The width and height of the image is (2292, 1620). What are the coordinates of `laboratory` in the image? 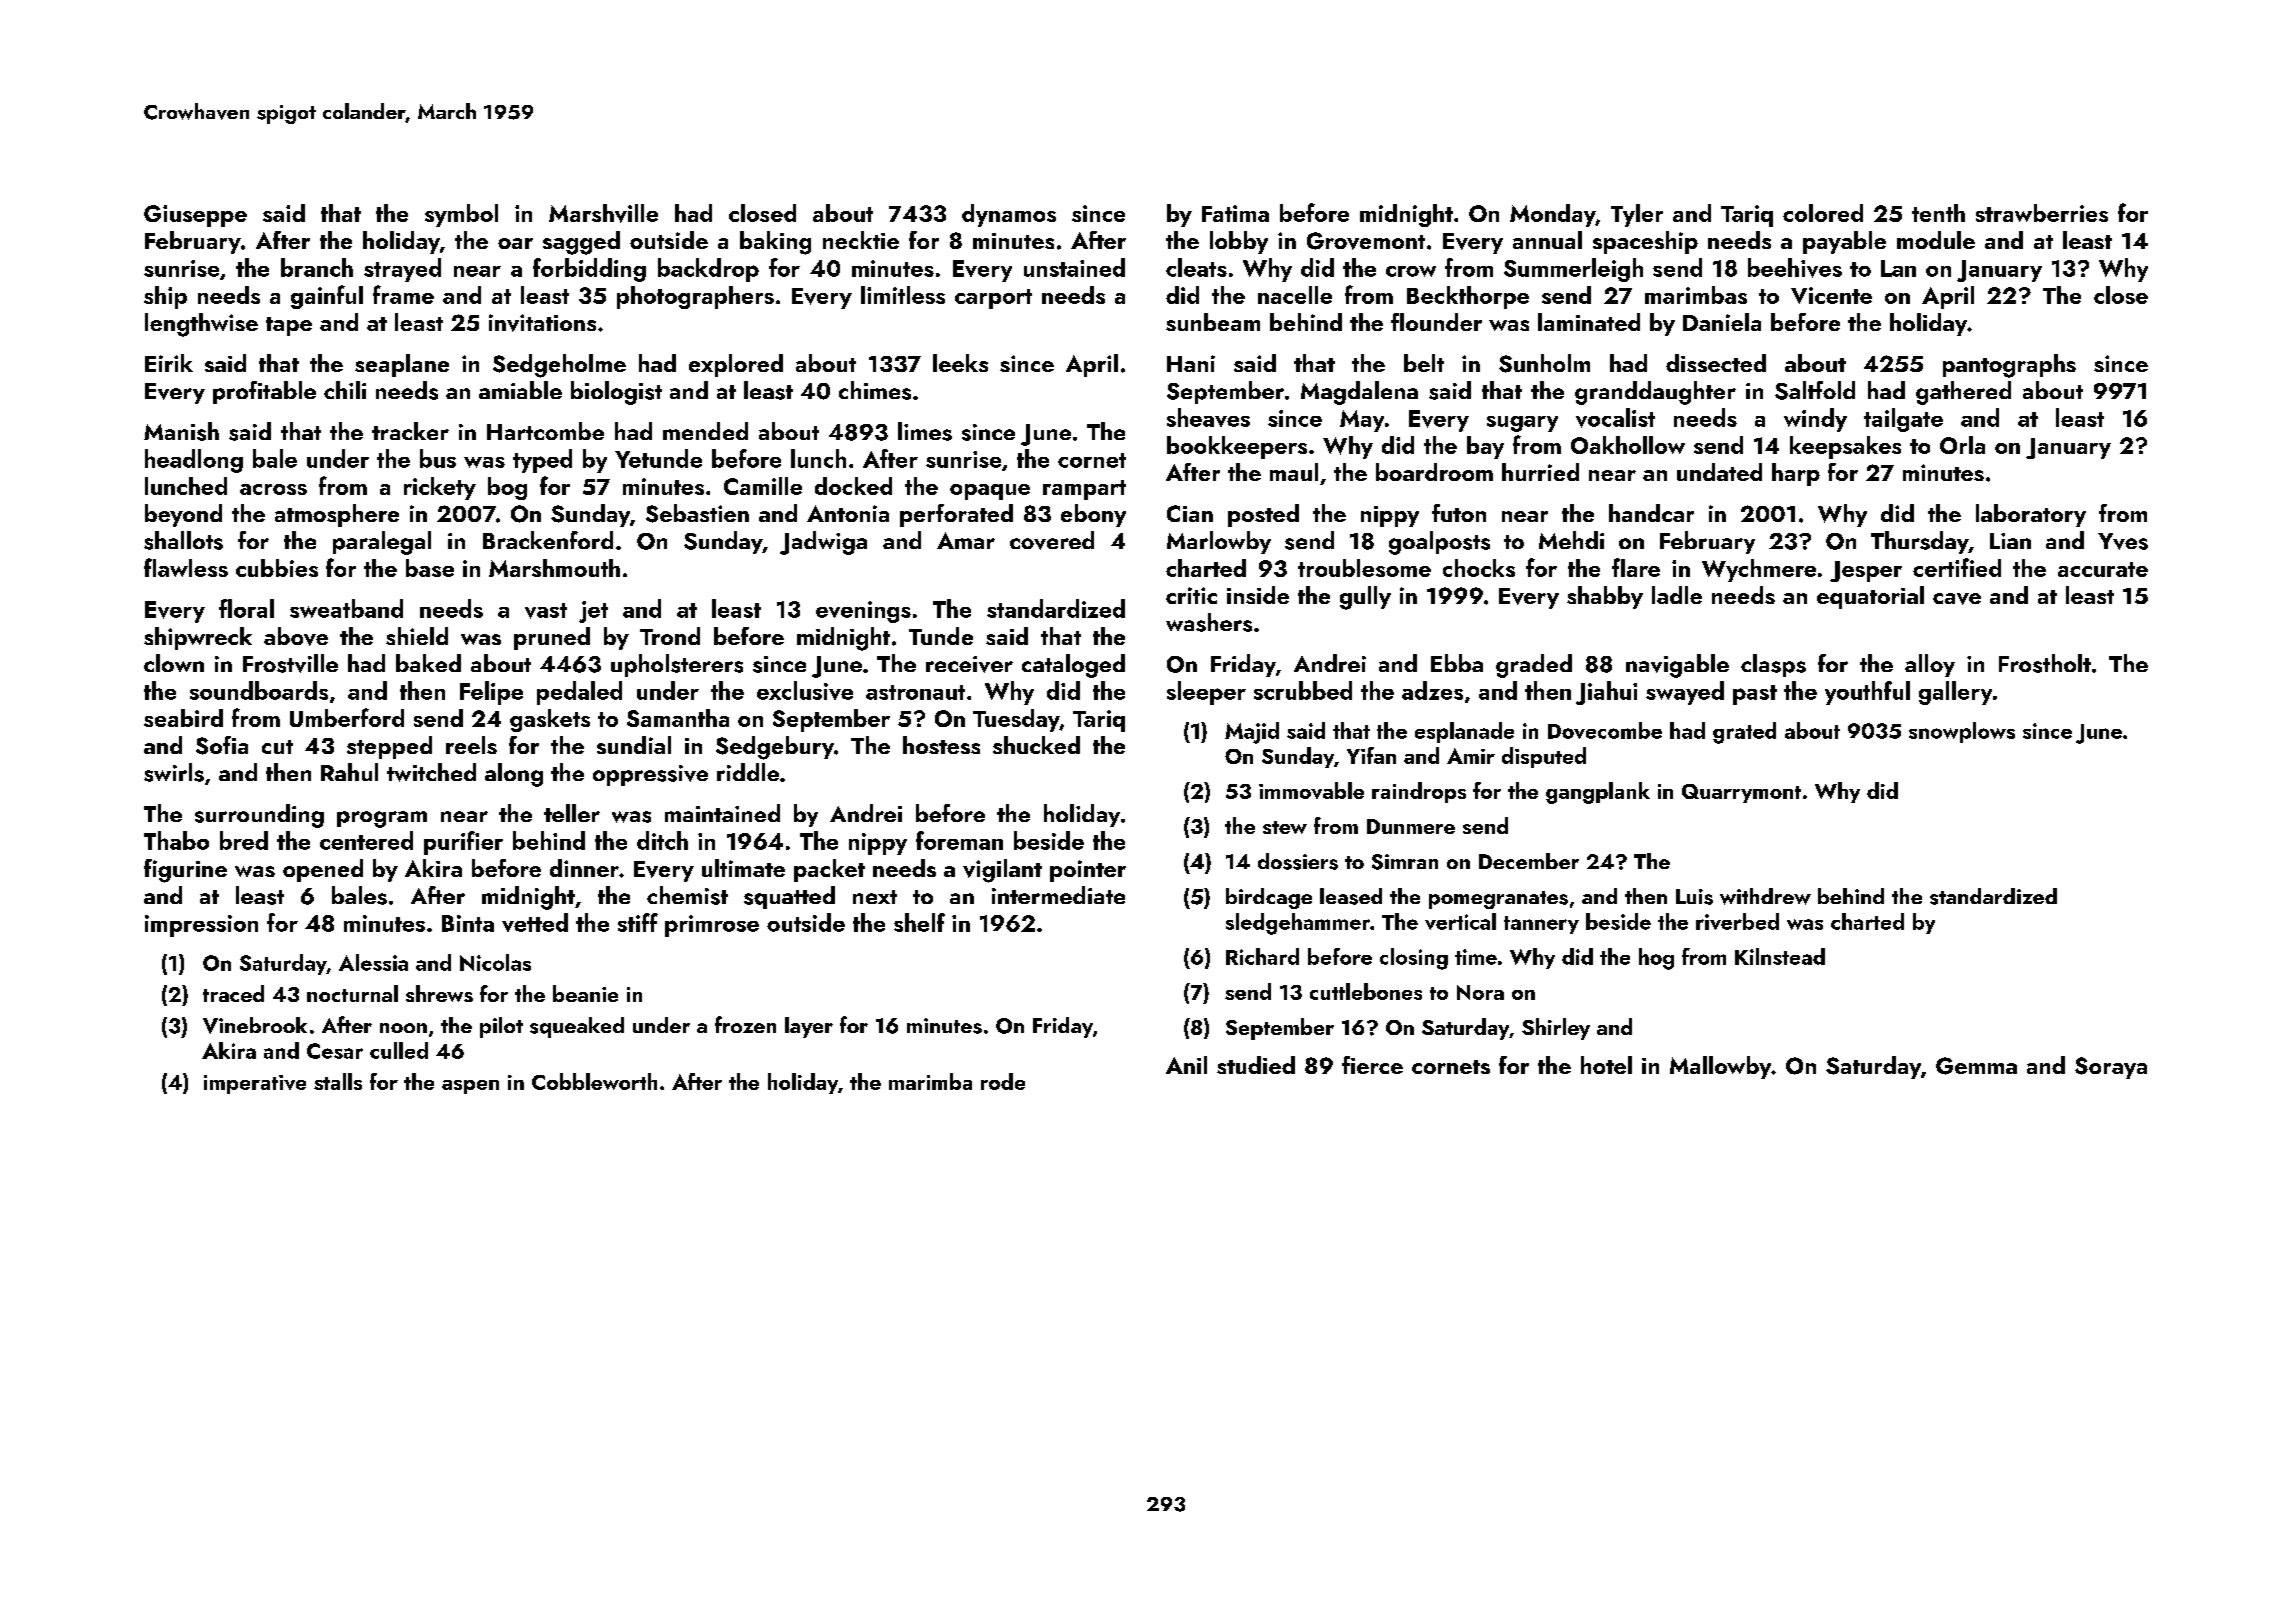 It's located at (2031, 515).
